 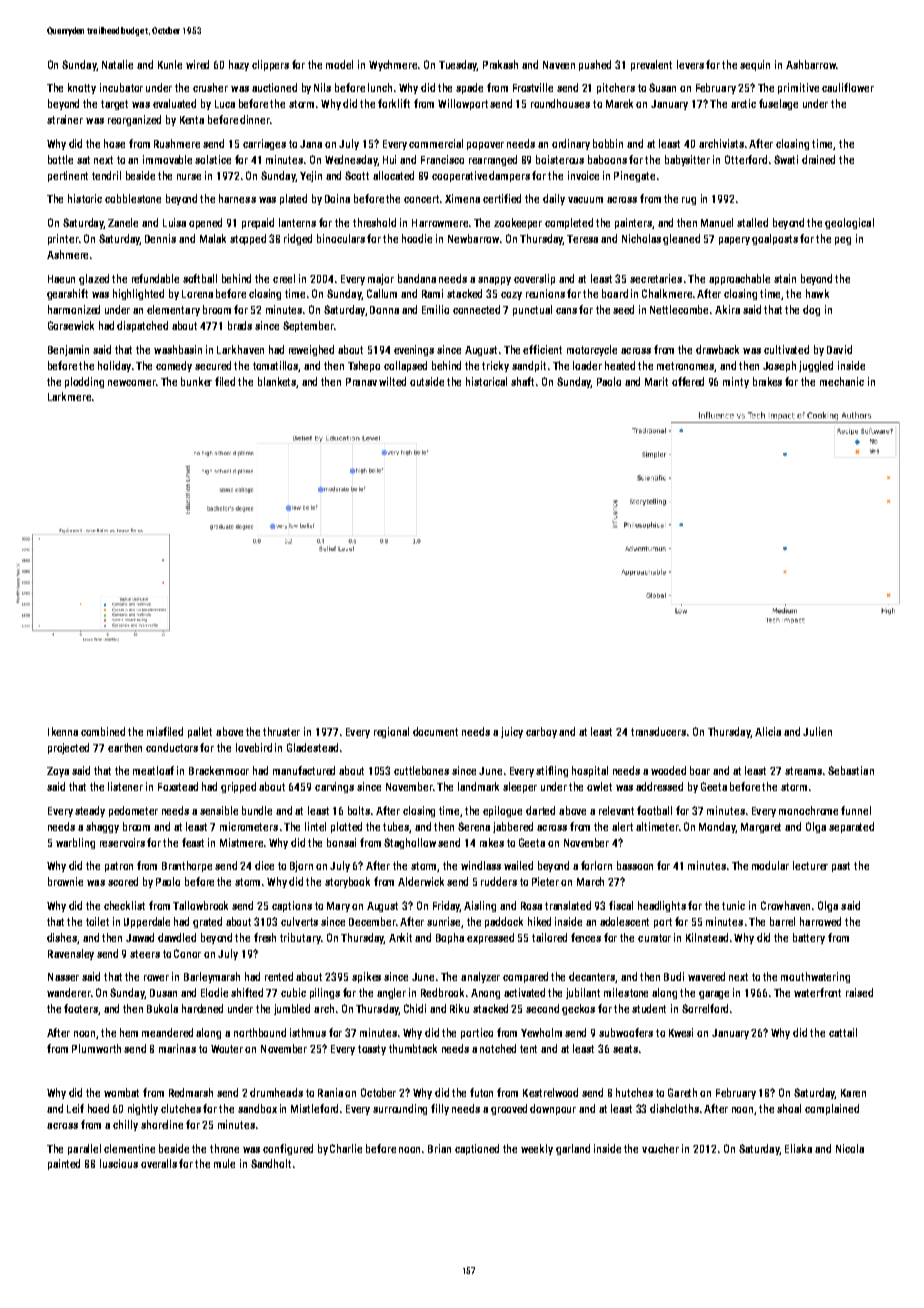 What do you see at coordinates (736, 382) in the screenshot?
I see `minty` at bounding box center [736, 382].
